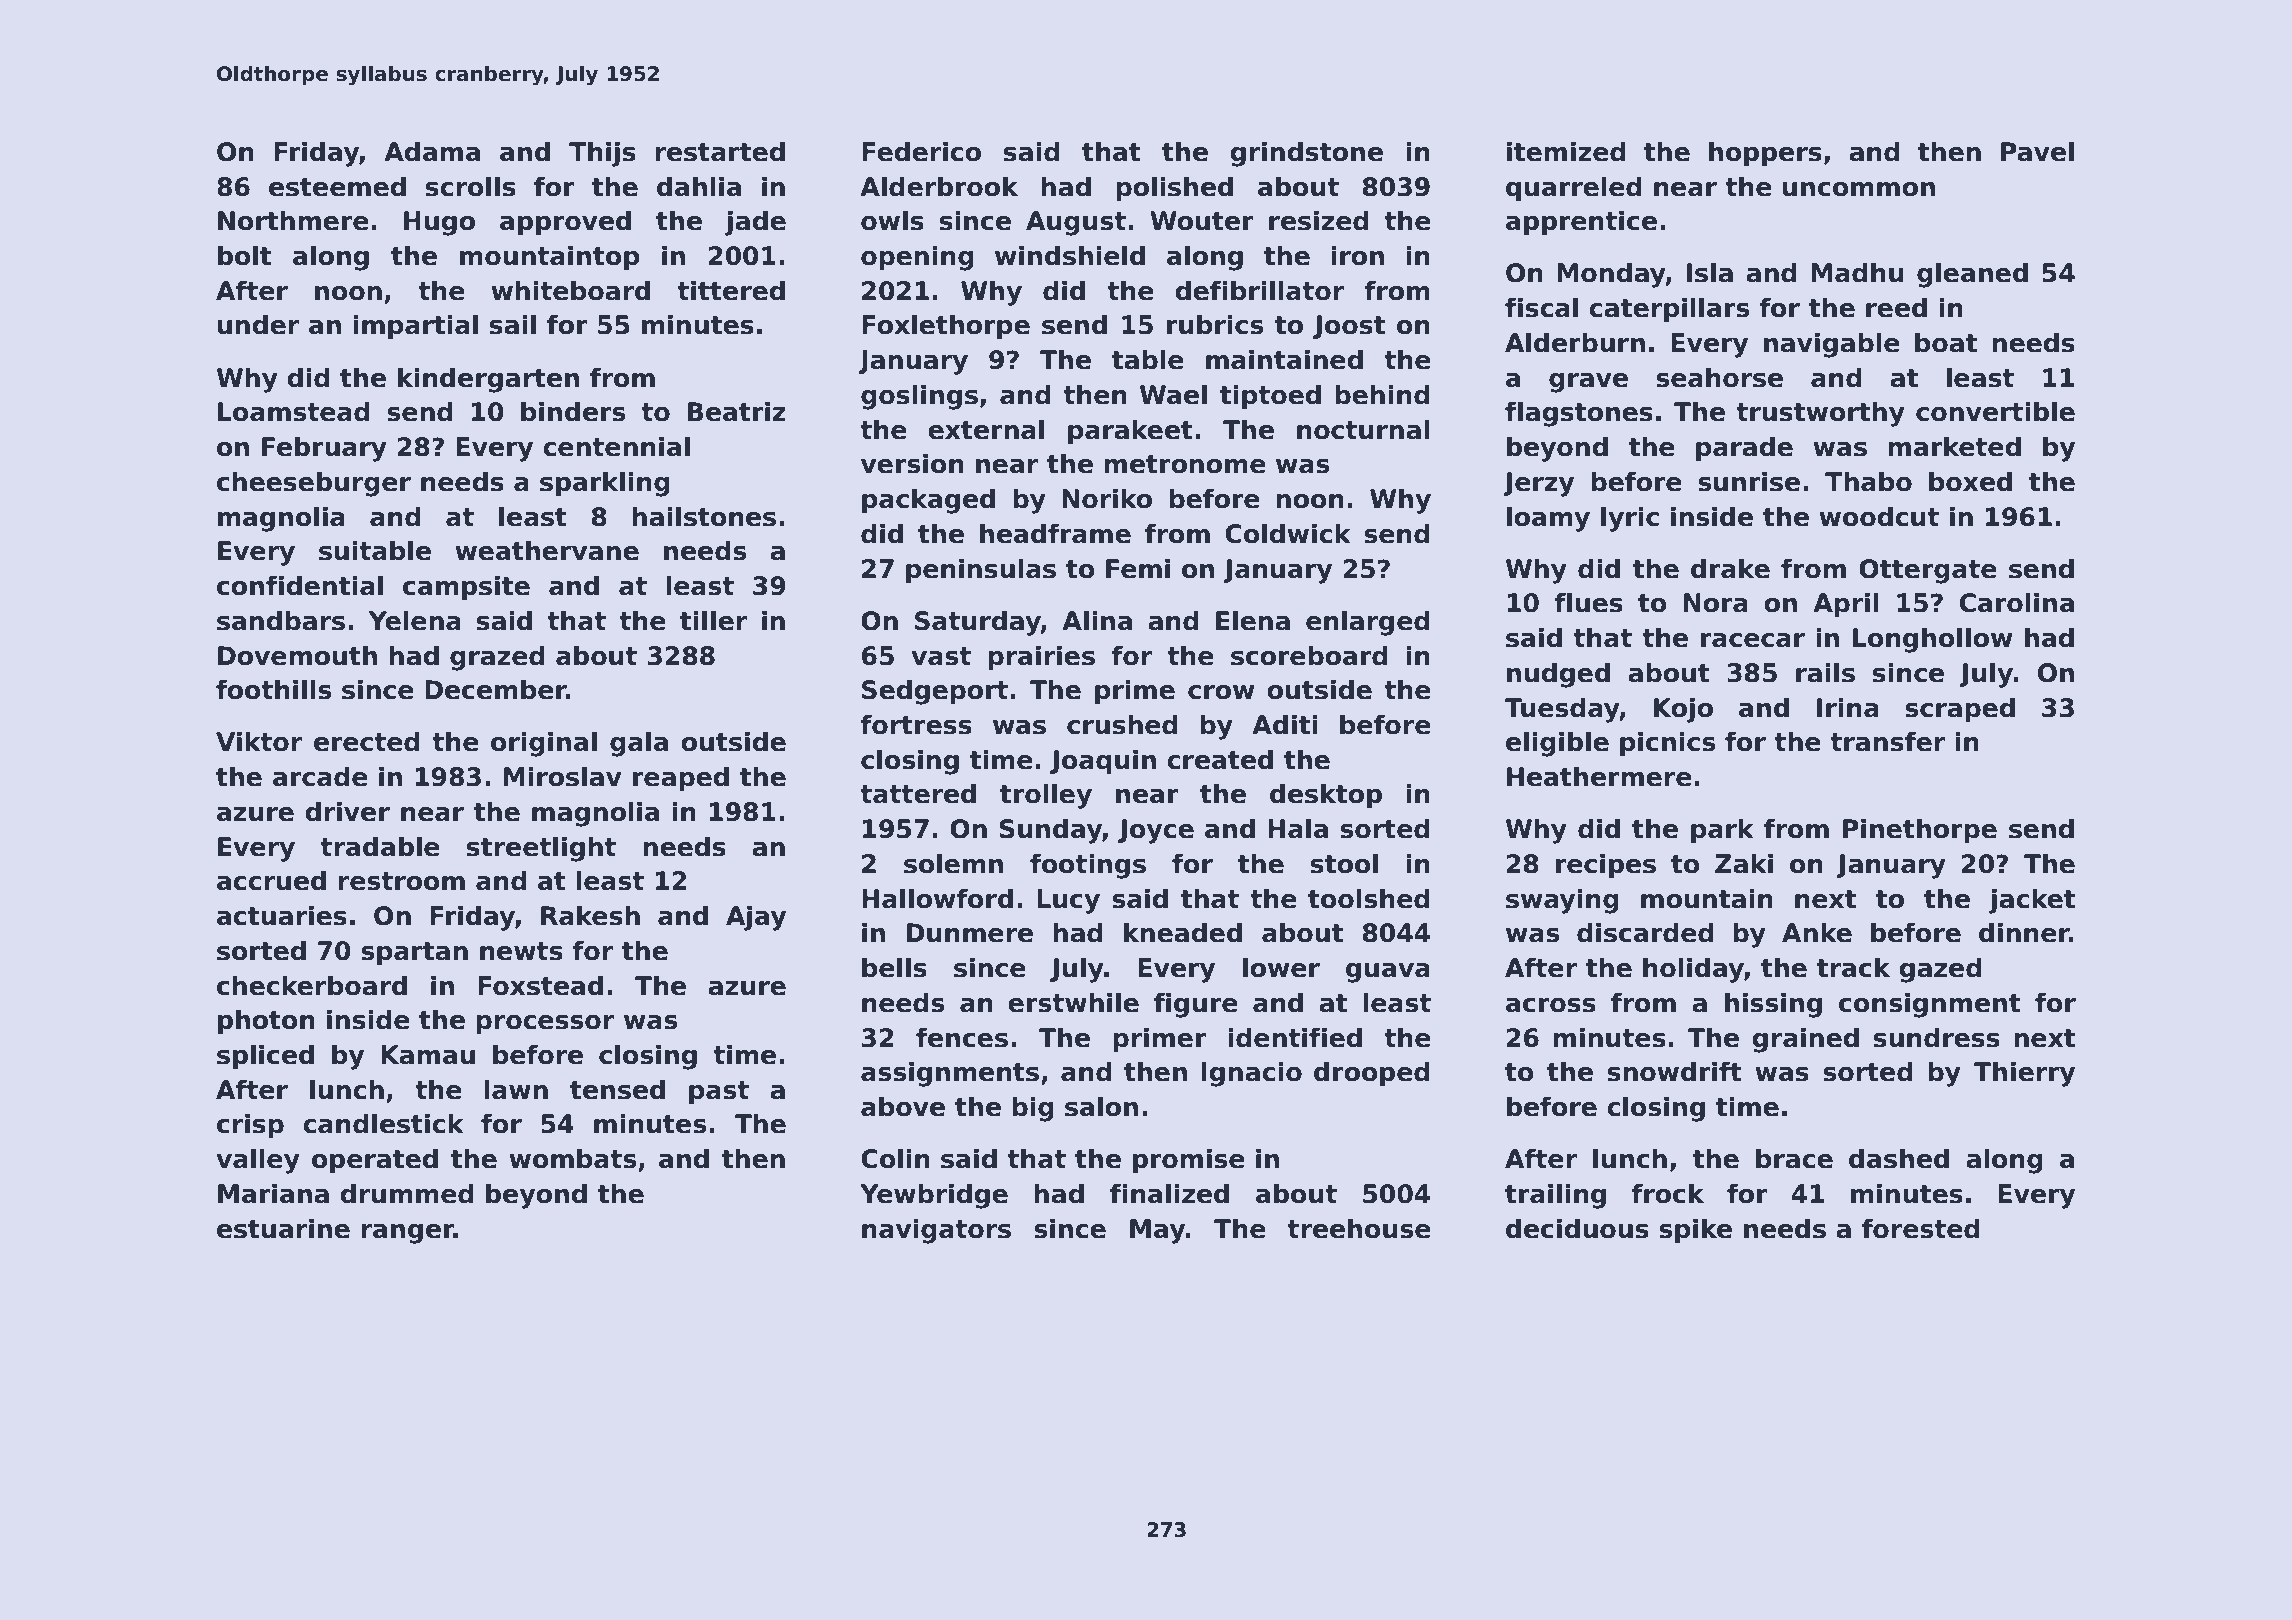 The width and height of the screenshot is (2292, 1620). What do you see at coordinates (639, 744) in the screenshot?
I see `gala` at bounding box center [639, 744].
